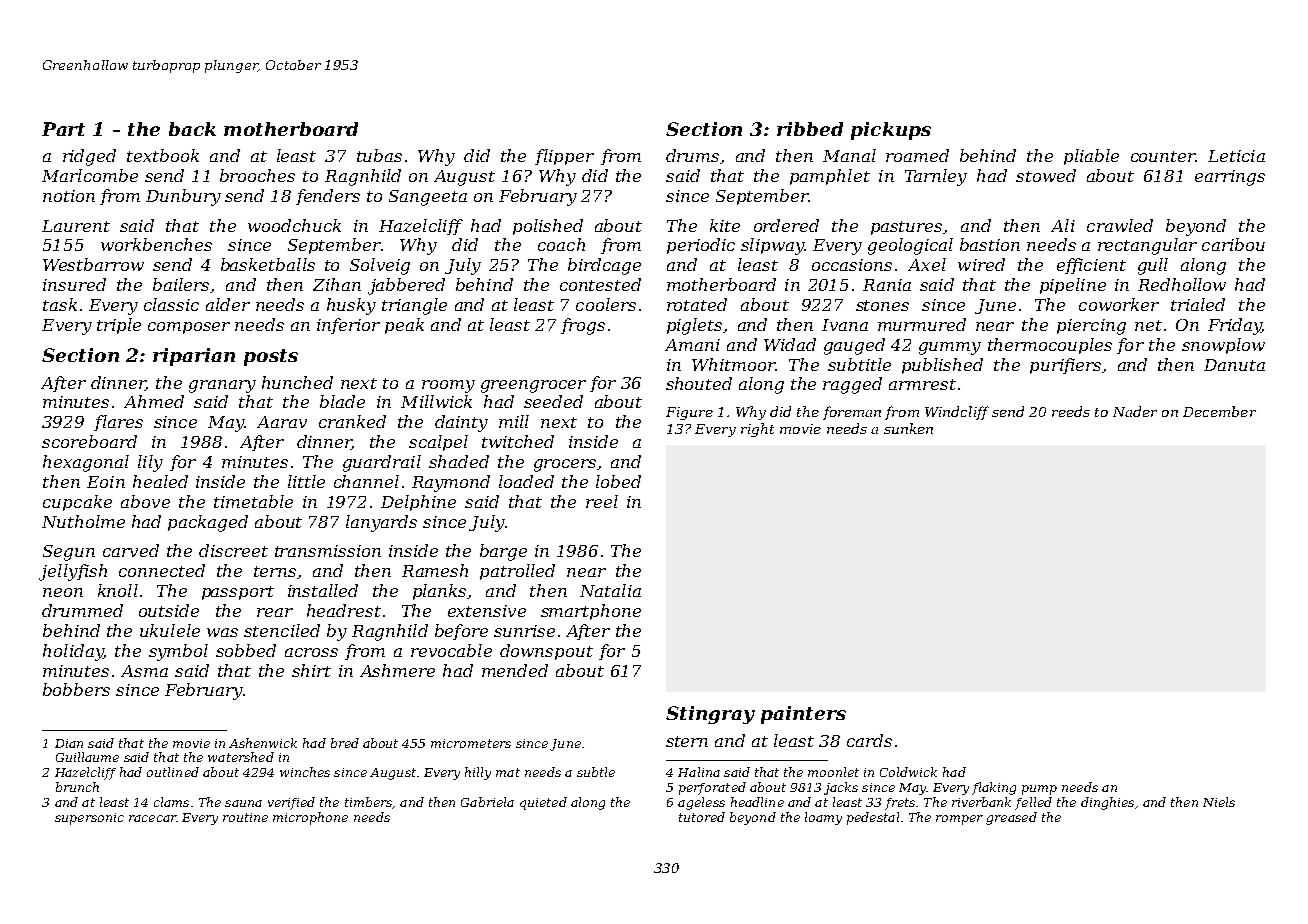 The height and width of the document is (924, 1308). Describe the element at coordinates (602, 501) in the document. I see `reel` at that location.
